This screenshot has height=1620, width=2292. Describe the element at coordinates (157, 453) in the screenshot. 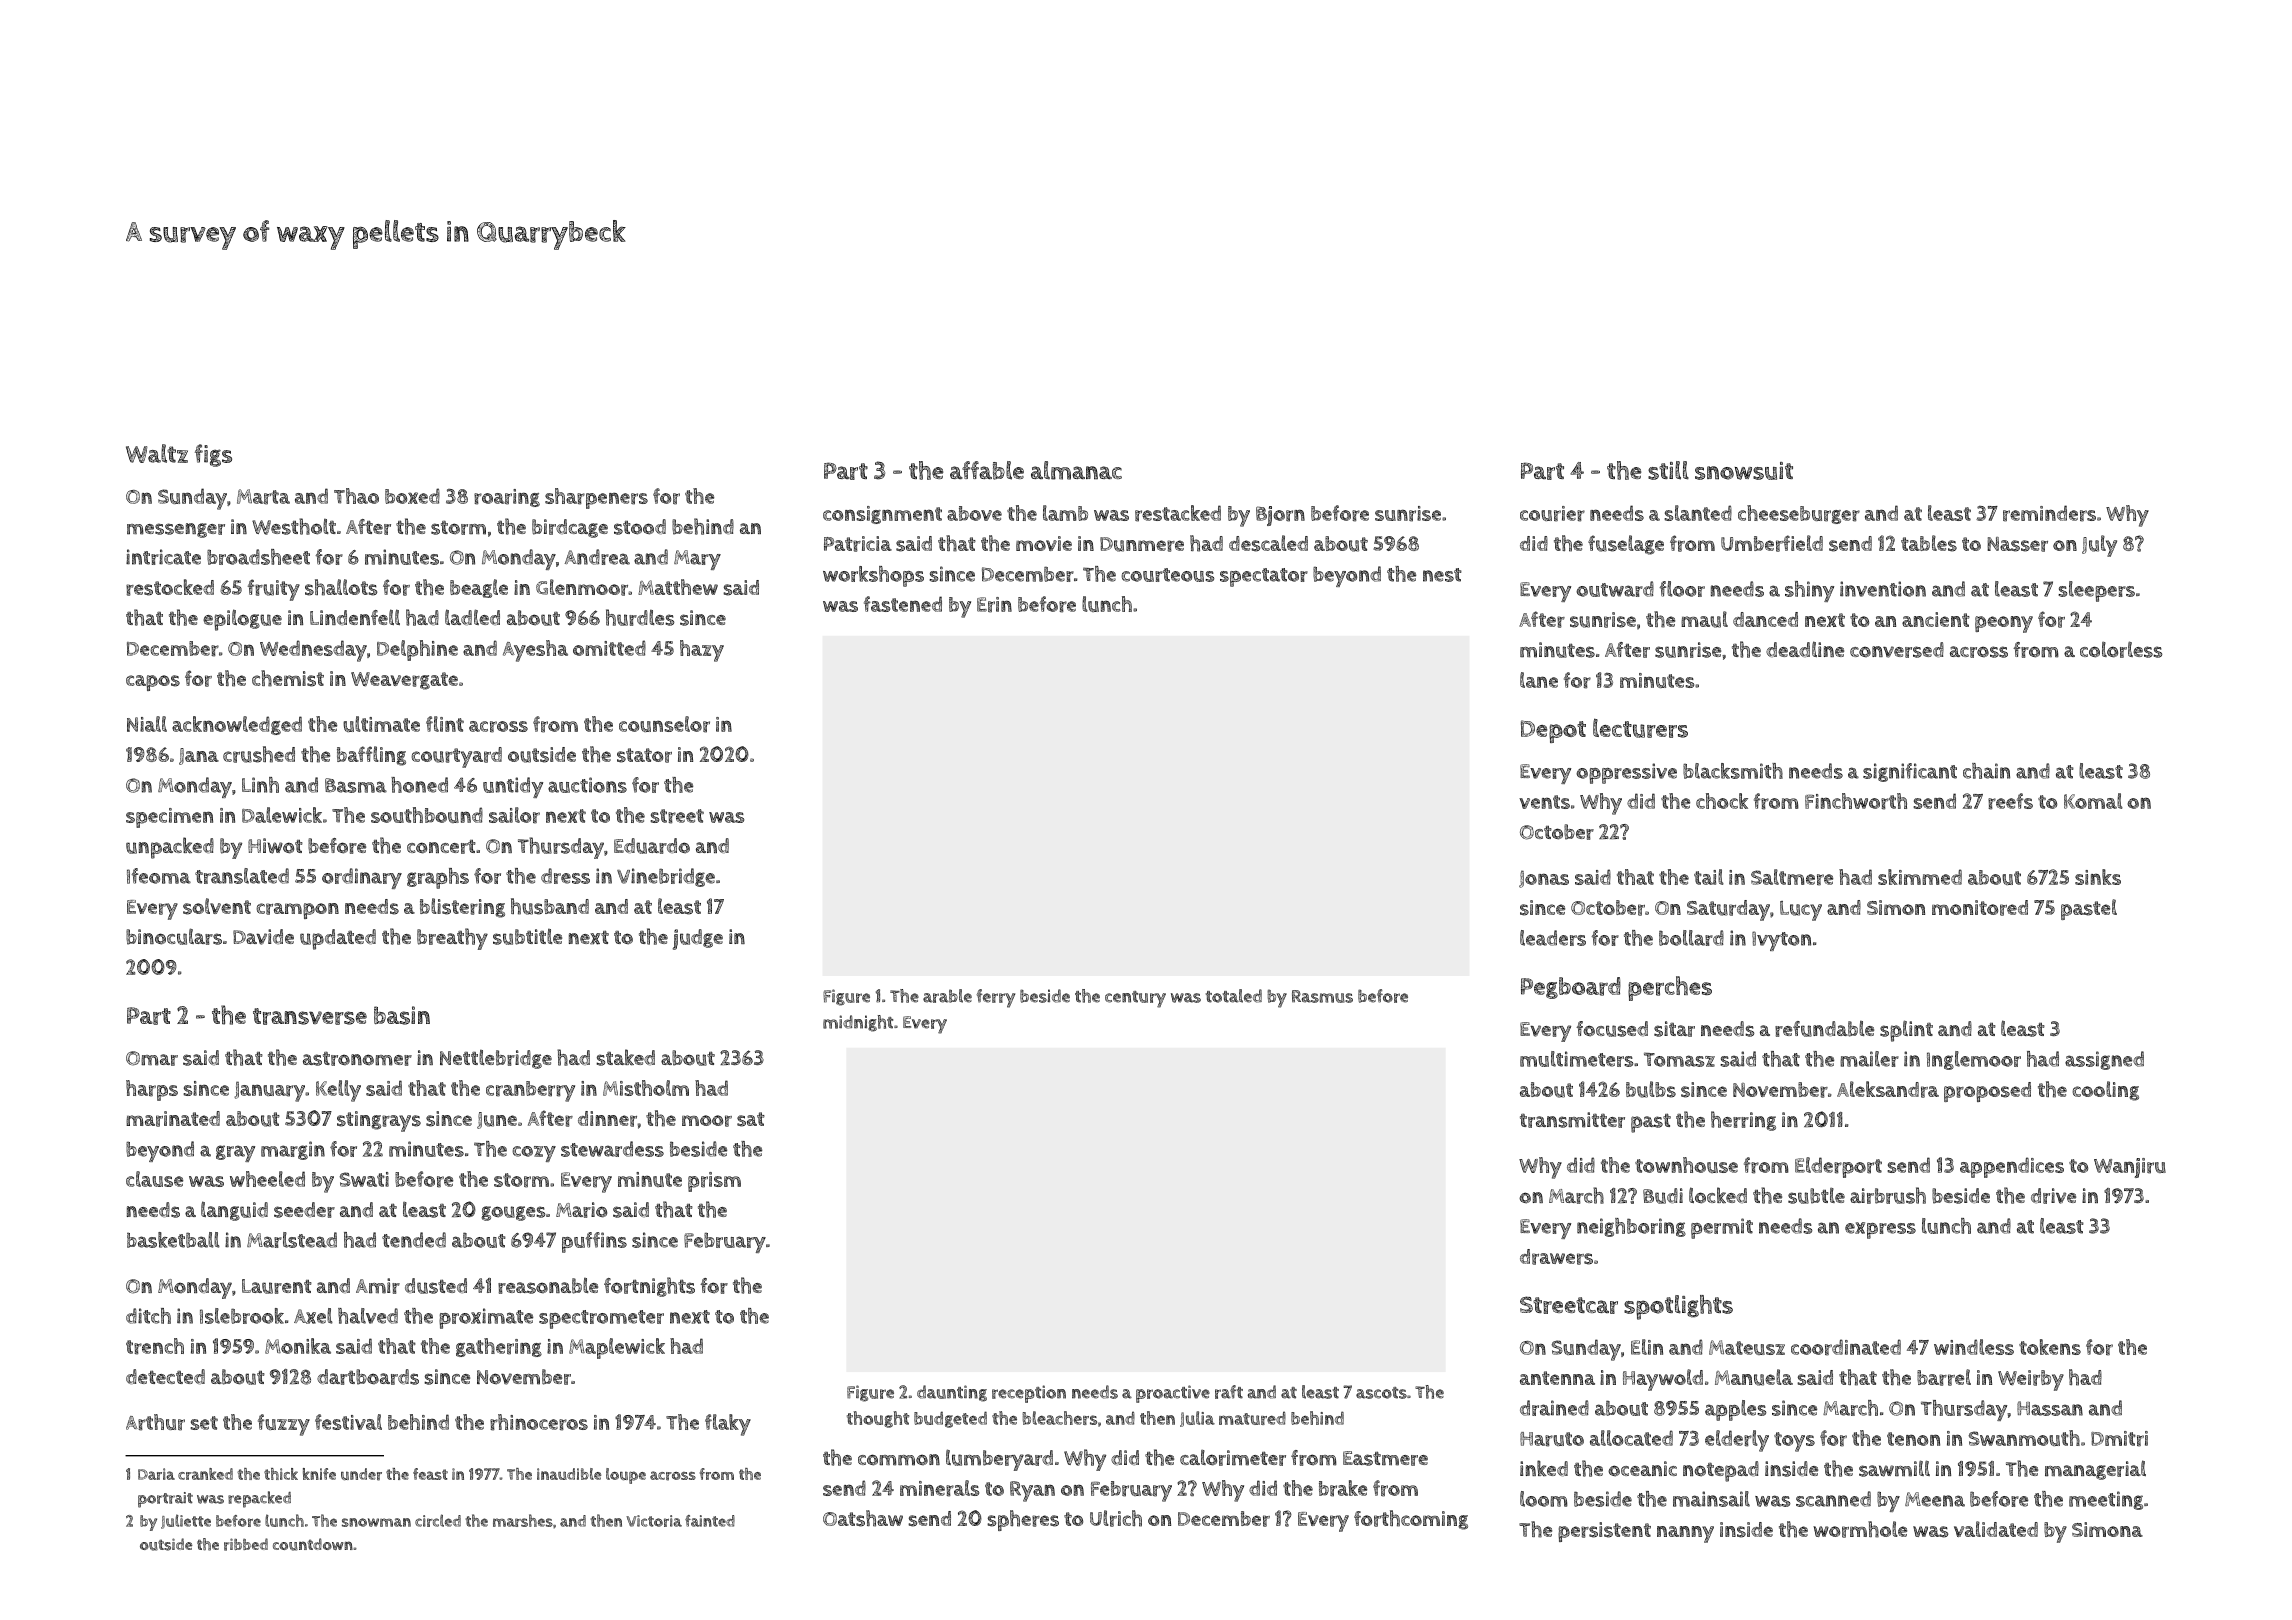

I see `Waltz` at that location.
